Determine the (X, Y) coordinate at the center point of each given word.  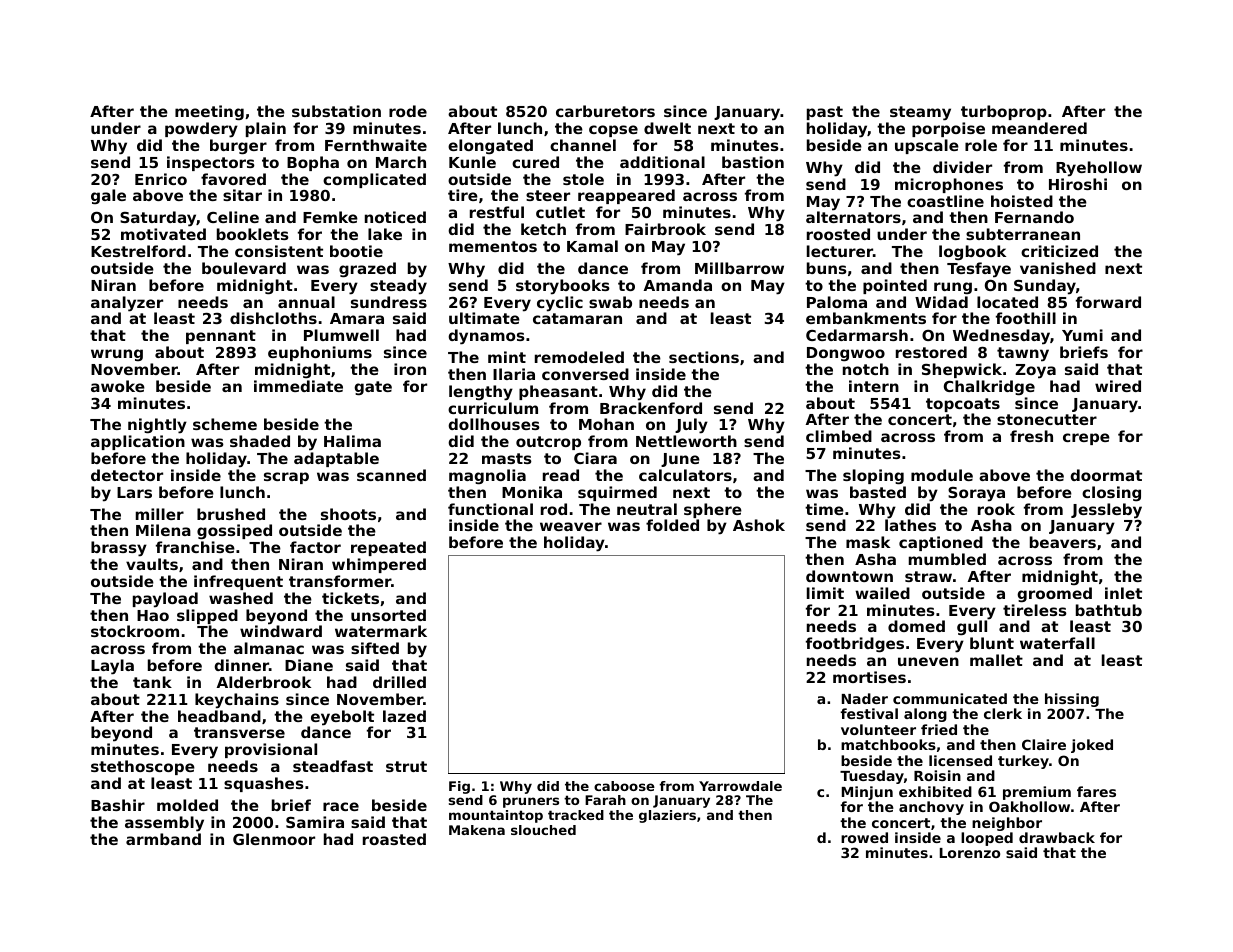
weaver (571, 526)
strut (406, 766)
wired (1118, 386)
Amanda (678, 285)
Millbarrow (739, 268)
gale (108, 196)
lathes (910, 525)
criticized (1059, 251)
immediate (298, 386)
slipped (207, 616)
